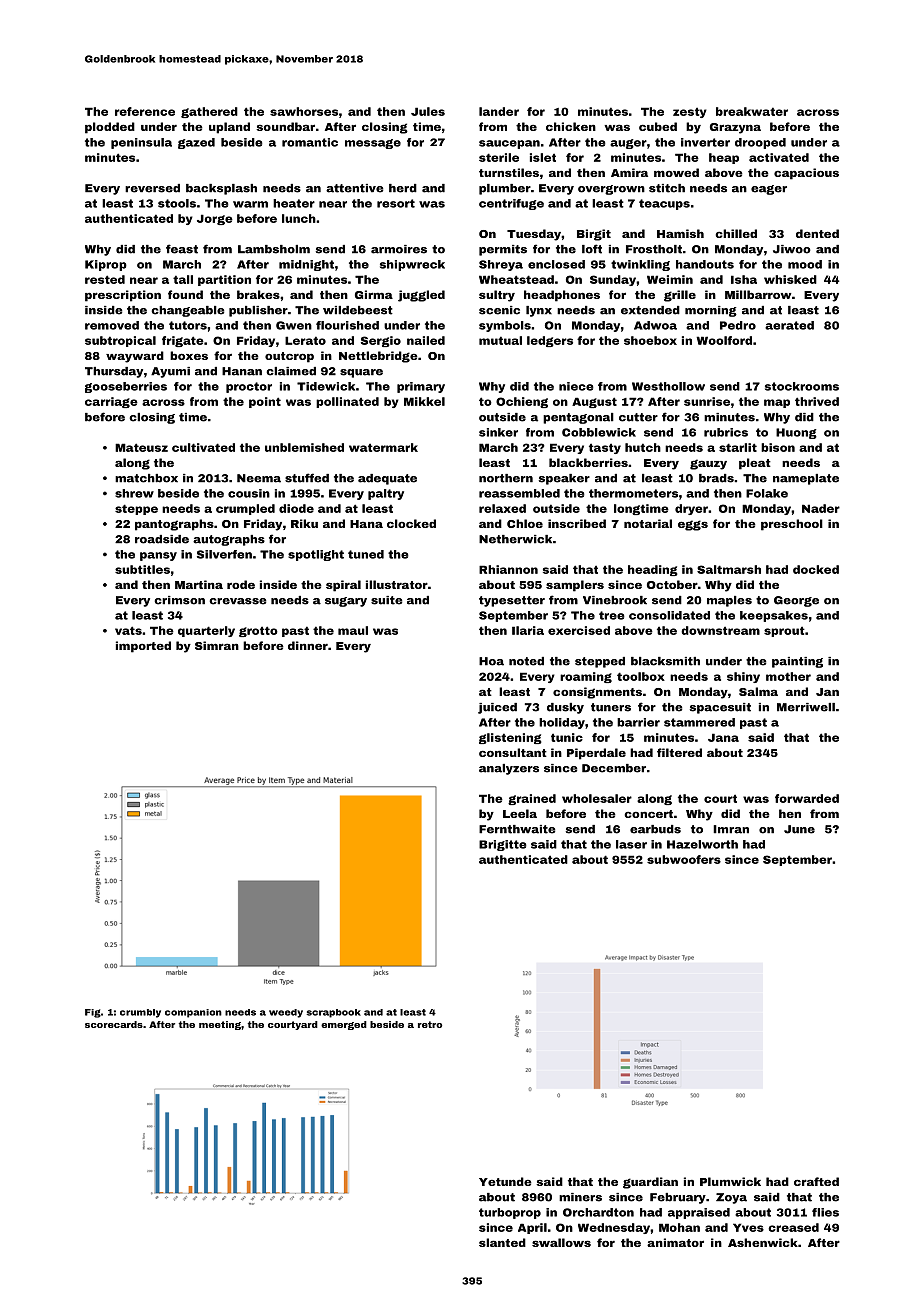 The height and width of the image is (1308, 924). Describe the element at coordinates (134, 493) in the image. I see `shrew` at that location.
